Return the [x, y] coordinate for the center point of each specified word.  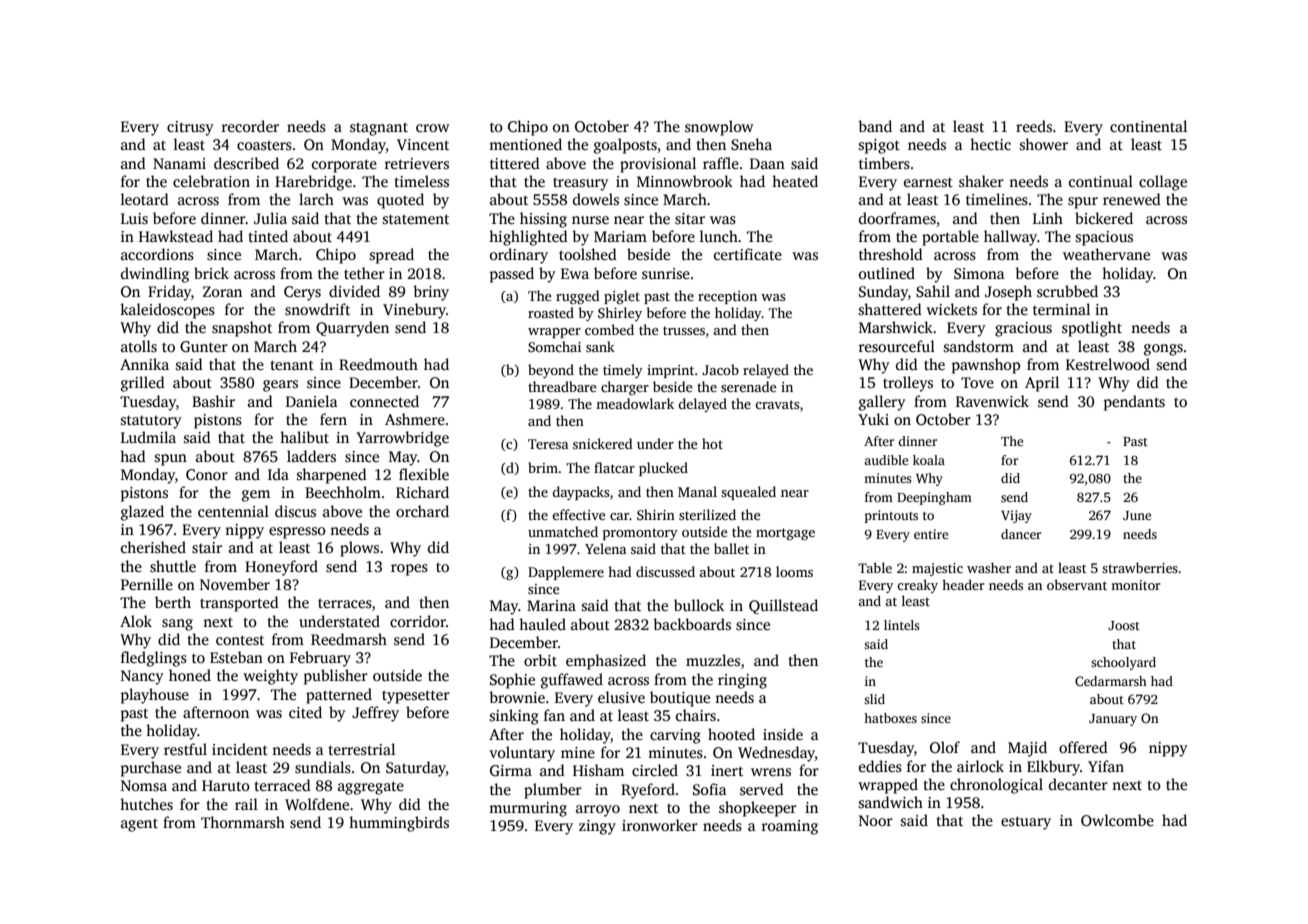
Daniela [312, 401]
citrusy [190, 128]
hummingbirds [399, 824]
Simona [979, 274]
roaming [790, 827]
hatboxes [890, 718]
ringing [742, 681]
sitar [690, 219]
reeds [1034, 126]
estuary [1026, 823]
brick [211, 273]
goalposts [625, 146]
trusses [684, 330]
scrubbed [1067, 291]
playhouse [155, 696]
